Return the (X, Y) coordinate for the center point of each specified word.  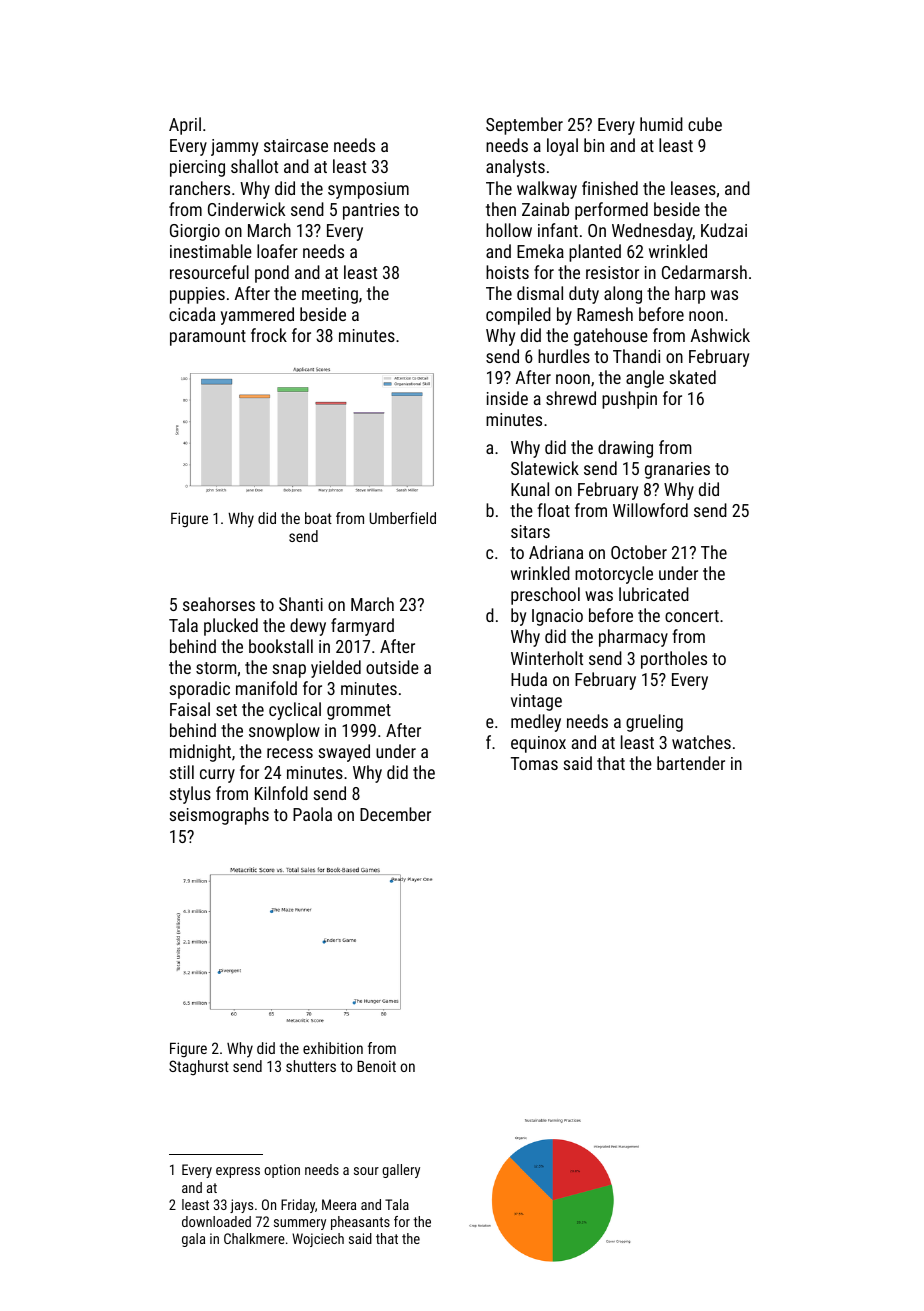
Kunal (530, 489)
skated (692, 377)
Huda (529, 679)
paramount (208, 338)
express (238, 1172)
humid (661, 124)
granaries (677, 470)
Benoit (376, 1066)
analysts (515, 168)
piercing (197, 168)
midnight (200, 753)
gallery (401, 1171)
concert (692, 616)
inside (507, 398)
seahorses (219, 604)
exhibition (333, 1048)
